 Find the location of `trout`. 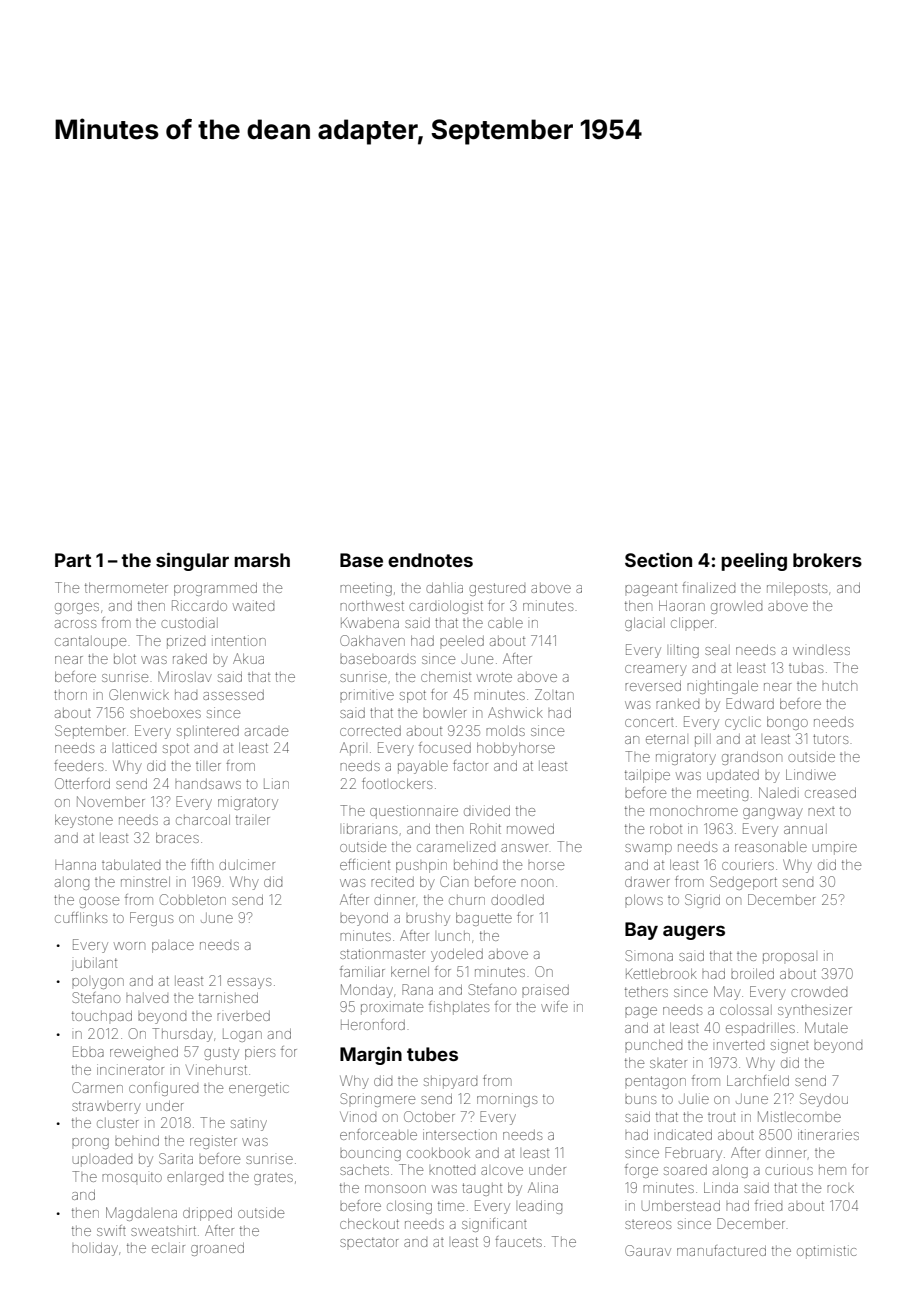

trout is located at coordinates (722, 1117).
